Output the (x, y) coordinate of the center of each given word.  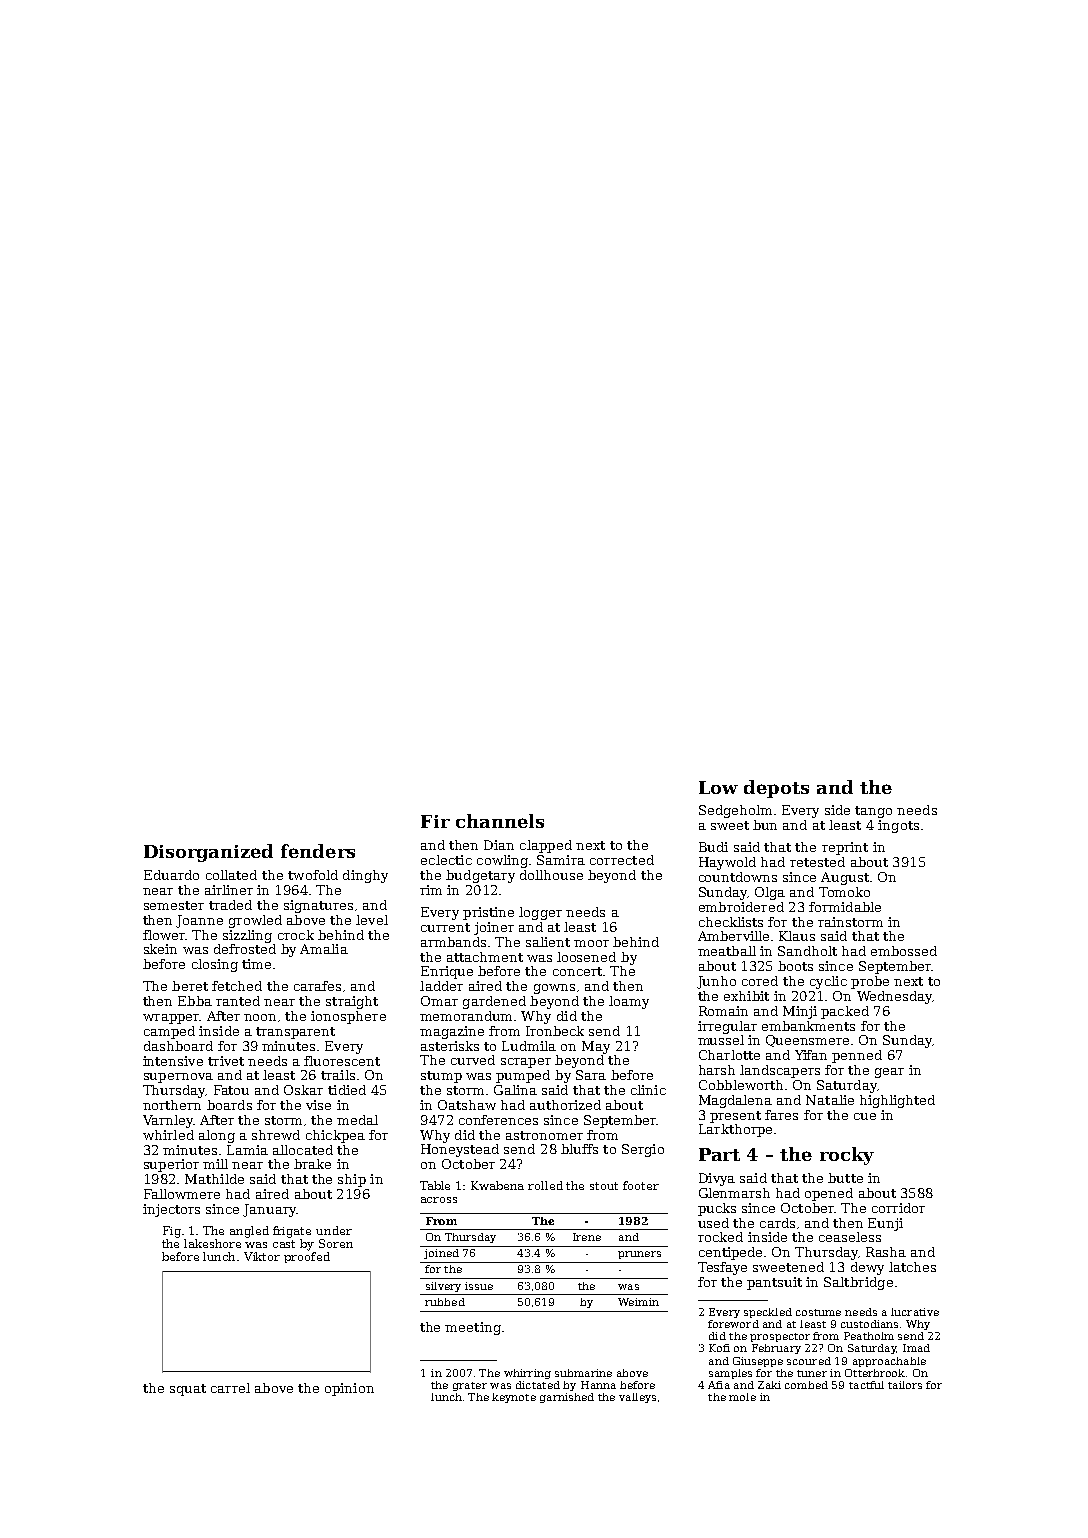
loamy (629, 1002)
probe (870, 982)
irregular (727, 1027)
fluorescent (342, 1061)
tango (873, 812)
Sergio (643, 1150)
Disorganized (208, 853)
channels (500, 821)
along (217, 1136)
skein (160, 949)
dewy (867, 1268)
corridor (898, 1208)
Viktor (262, 1256)
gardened (494, 1002)
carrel (230, 1388)
